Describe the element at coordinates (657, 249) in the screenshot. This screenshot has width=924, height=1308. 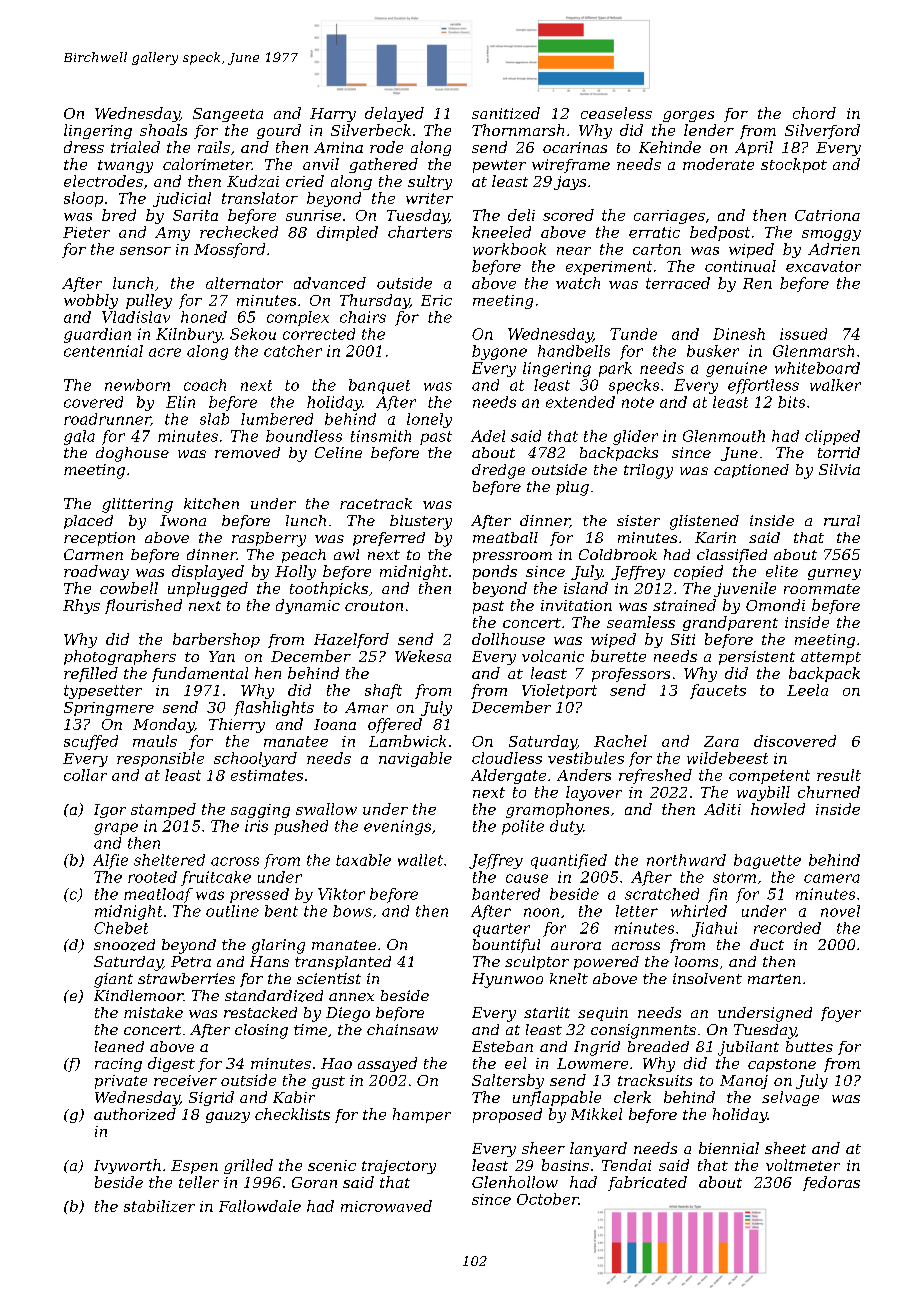
I see `carton` at that location.
